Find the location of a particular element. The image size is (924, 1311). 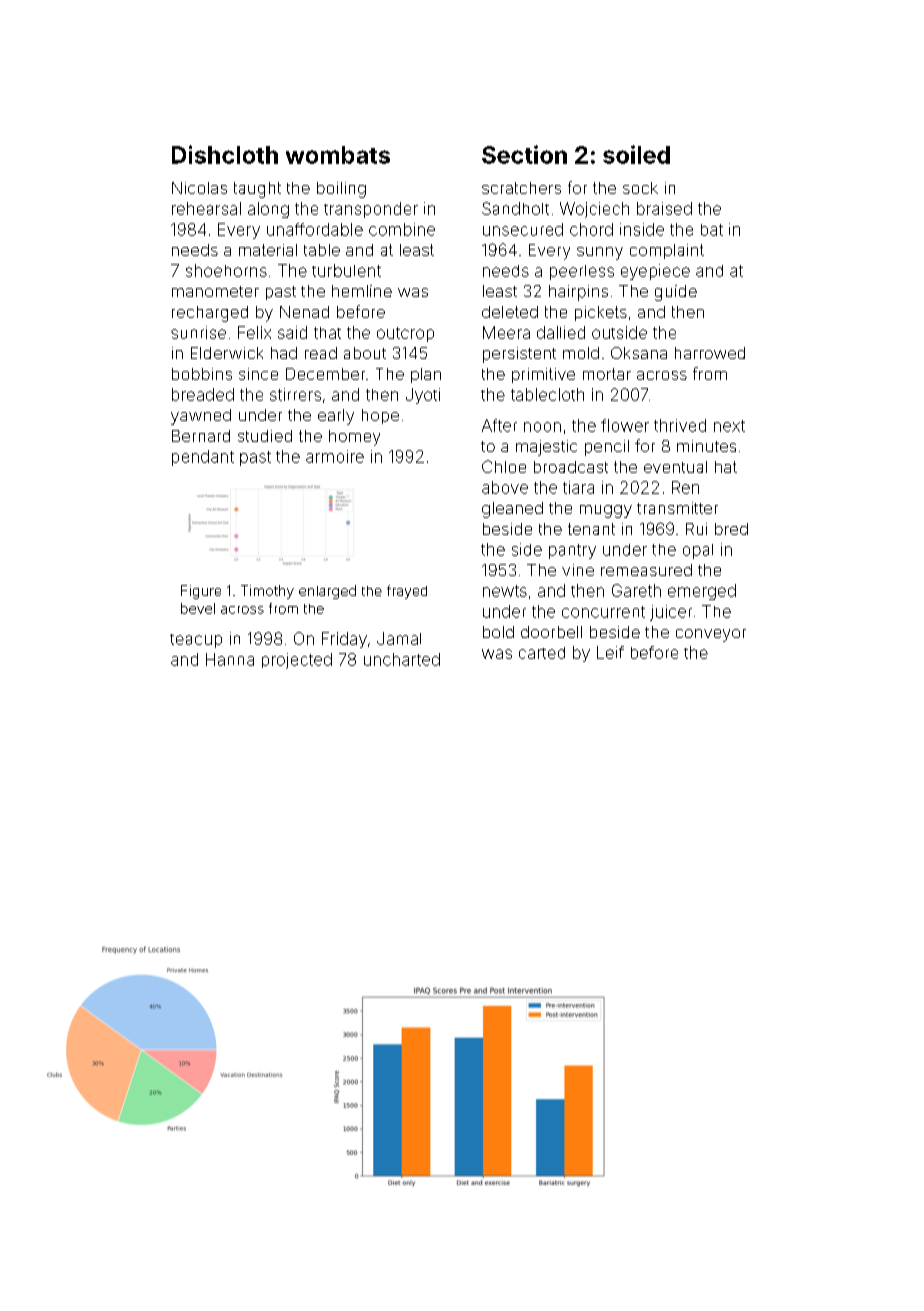

projected is located at coordinates (297, 661).
